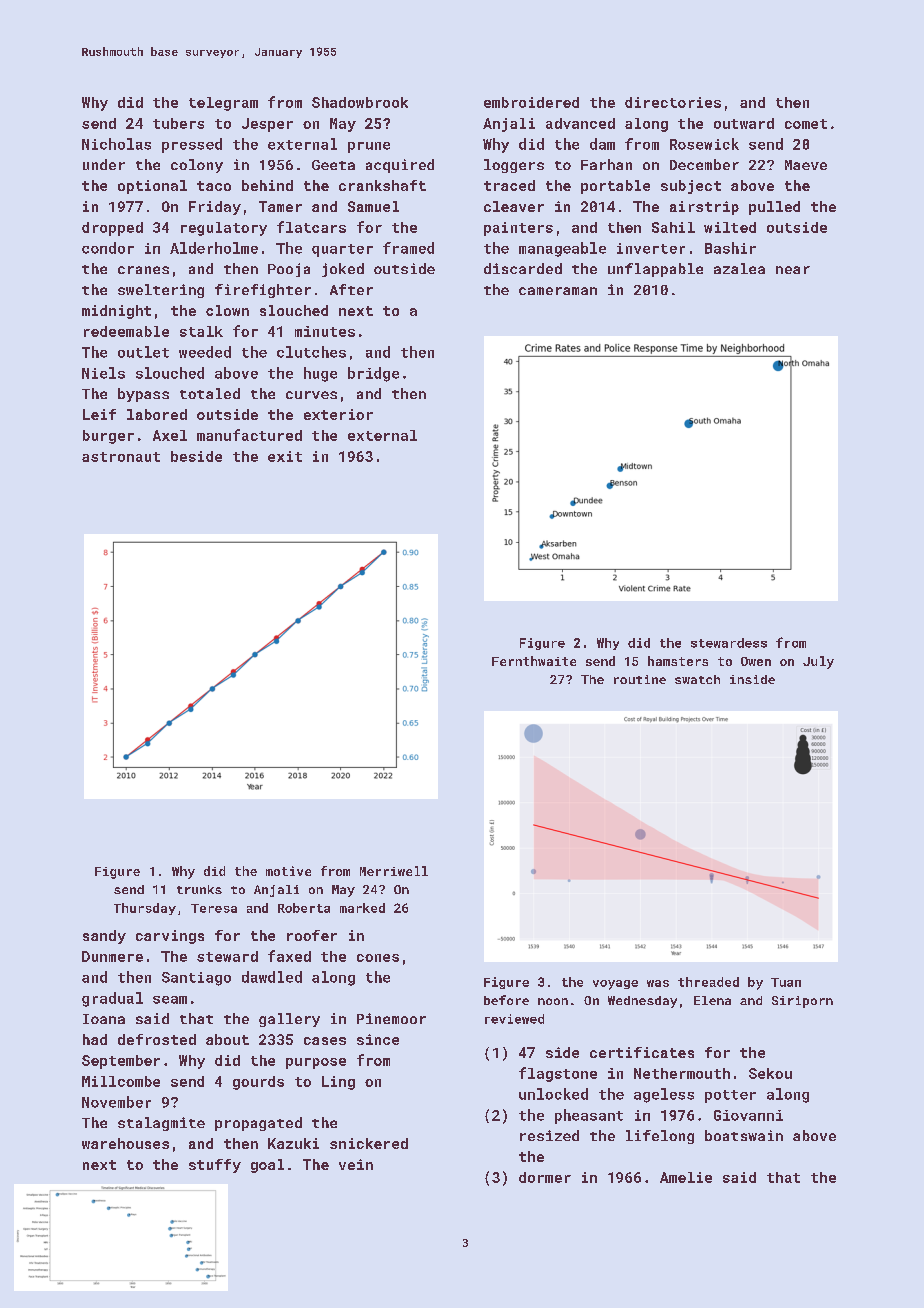  I want to click on astronaut, so click(121, 457).
